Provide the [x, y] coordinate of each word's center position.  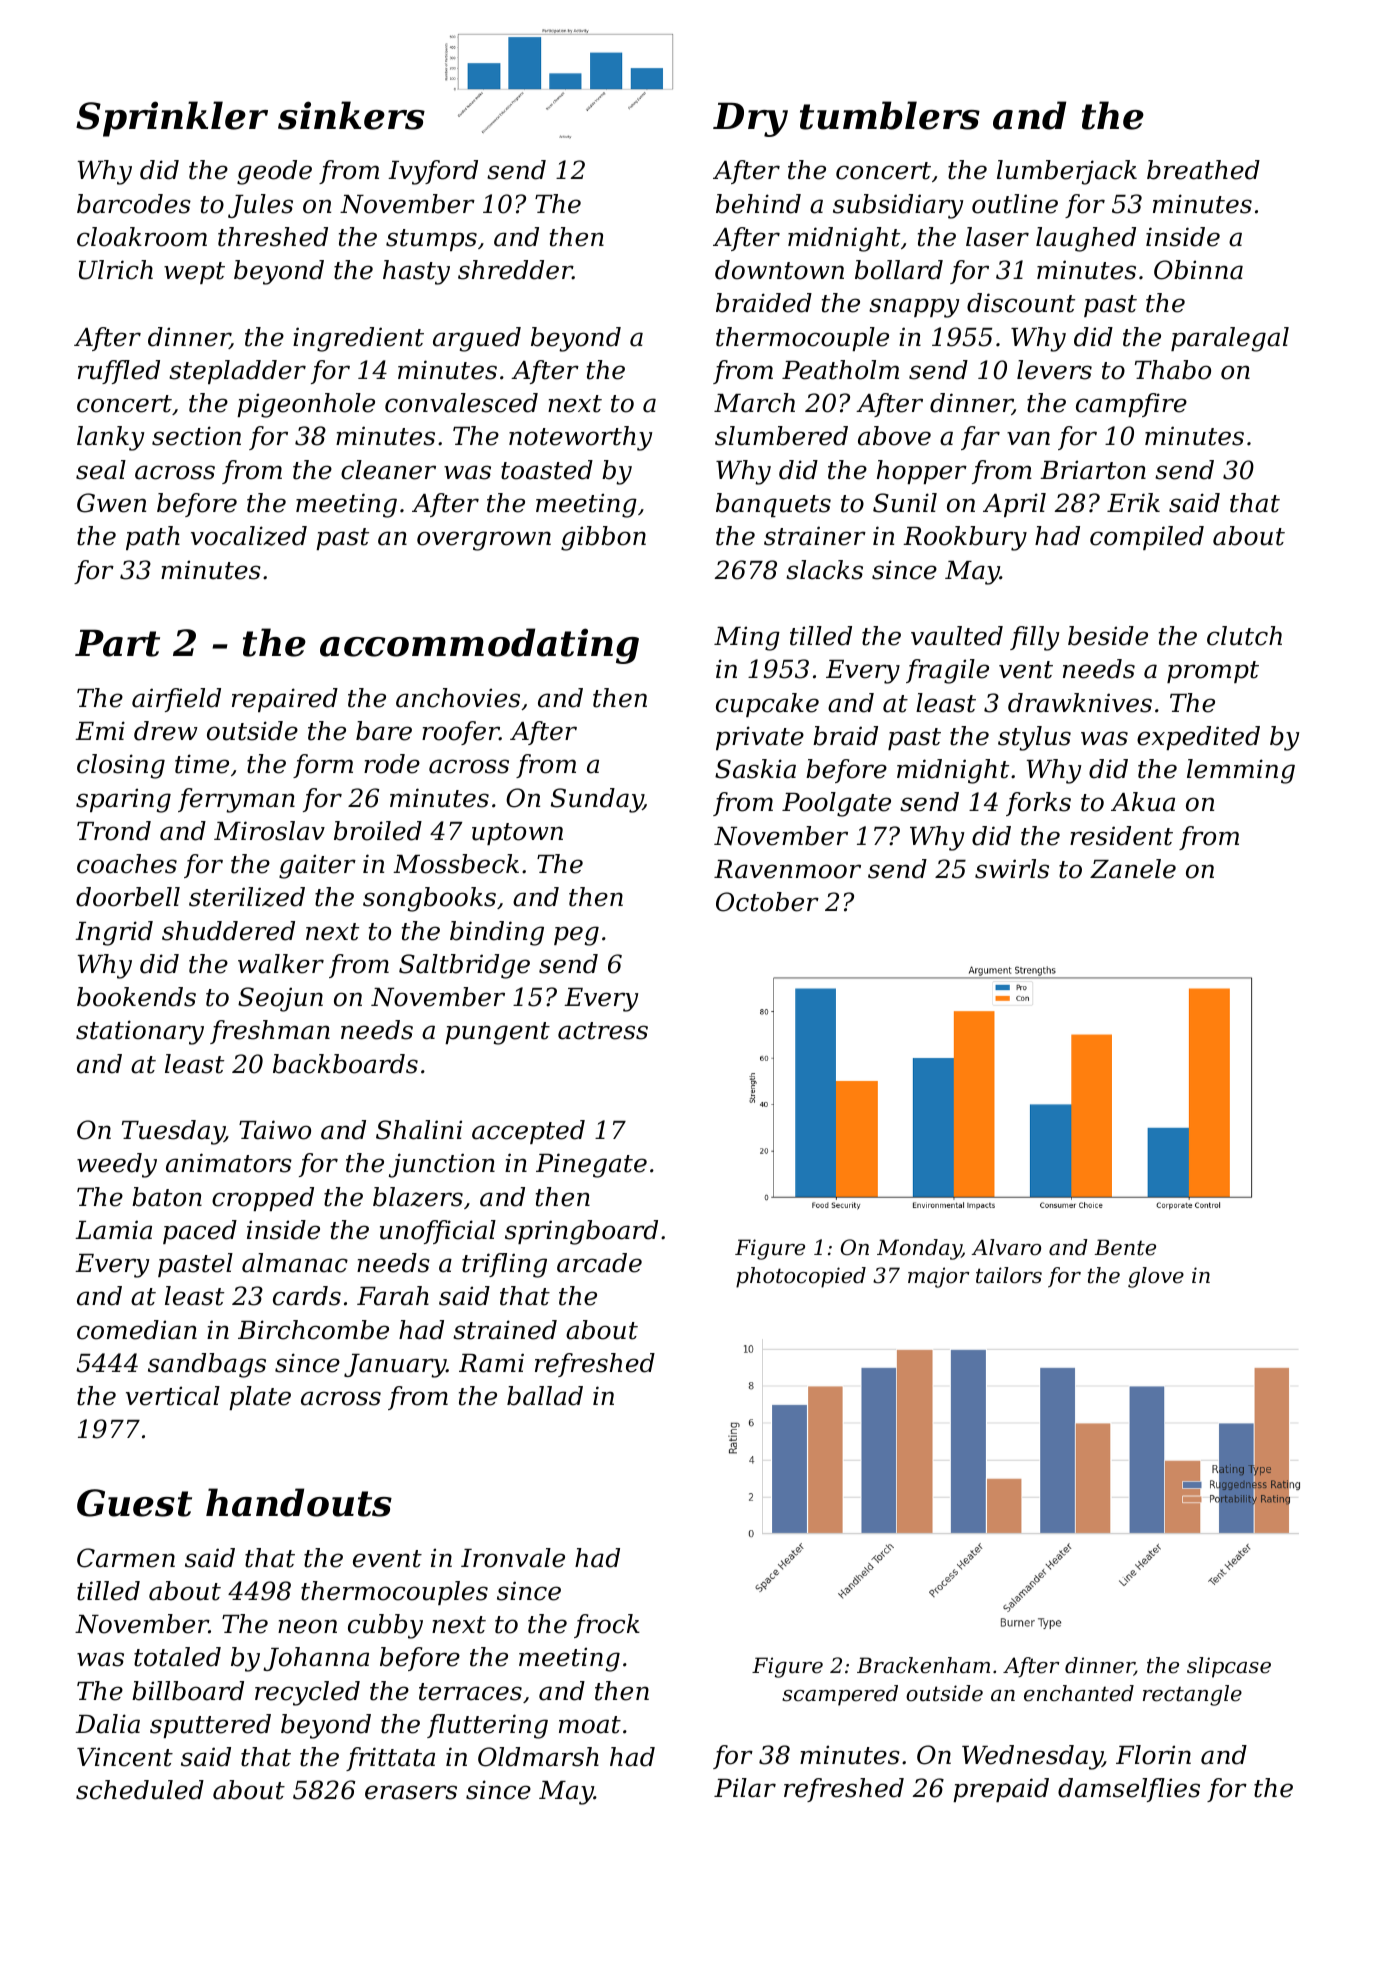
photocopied [801, 1277]
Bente [1125, 1247]
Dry [750, 119]
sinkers [351, 115]
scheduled [140, 1790]
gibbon [603, 538]
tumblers [890, 115]
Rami [491, 1363]
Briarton [1093, 470]
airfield [176, 700]
